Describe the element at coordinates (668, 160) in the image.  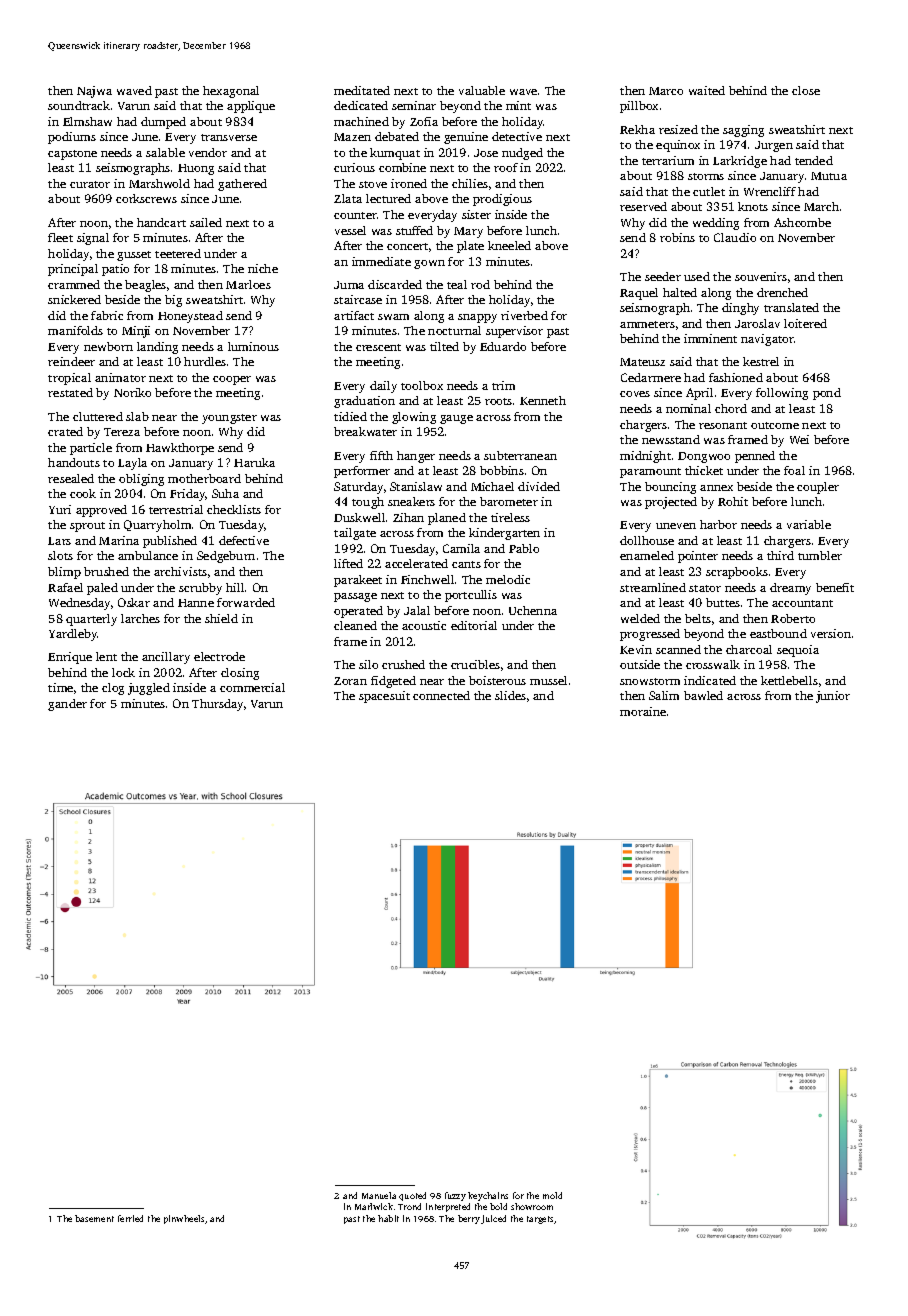
I see `terrarium` at that location.
